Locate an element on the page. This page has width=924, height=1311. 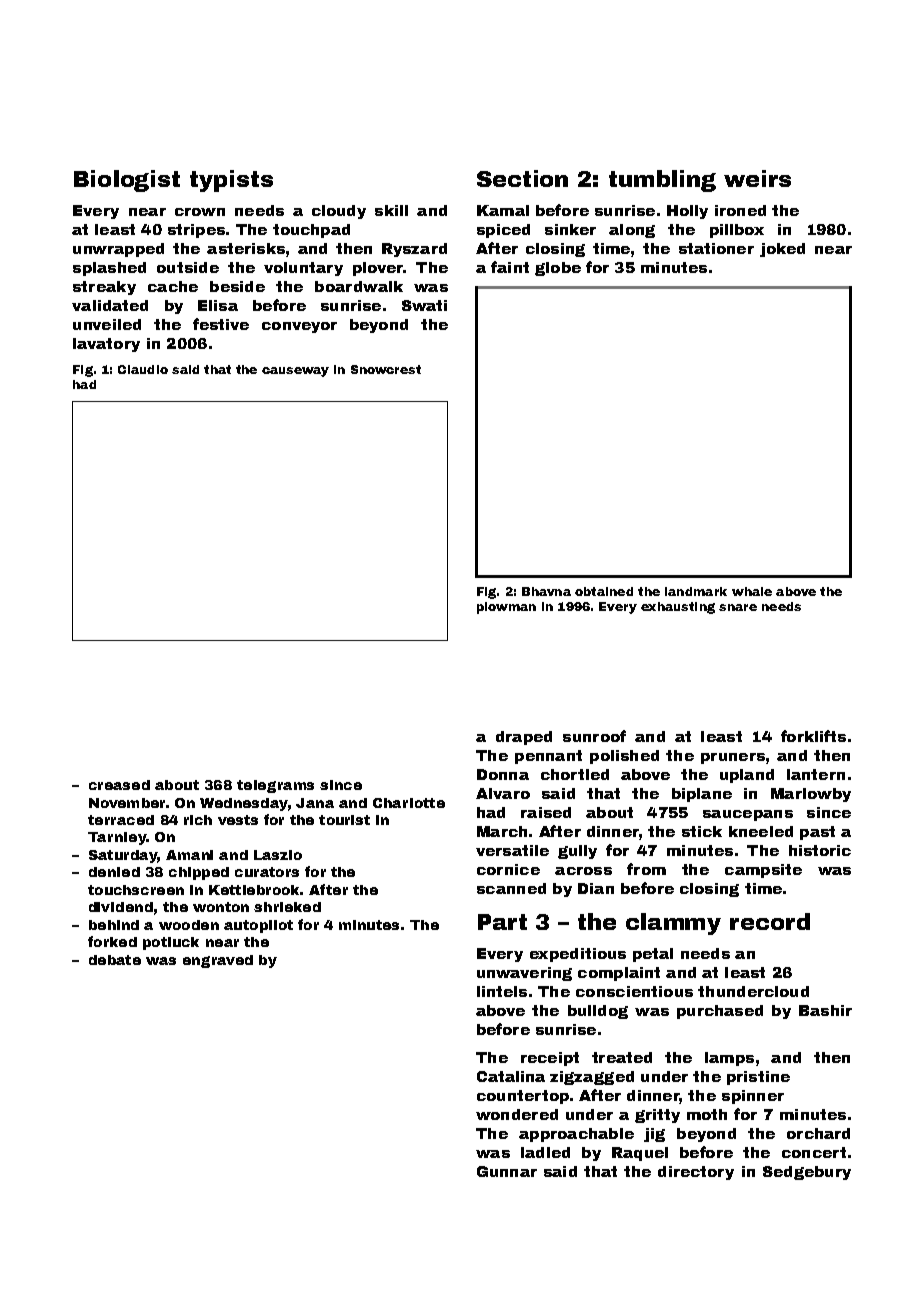
Claudio is located at coordinates (143, 369).
